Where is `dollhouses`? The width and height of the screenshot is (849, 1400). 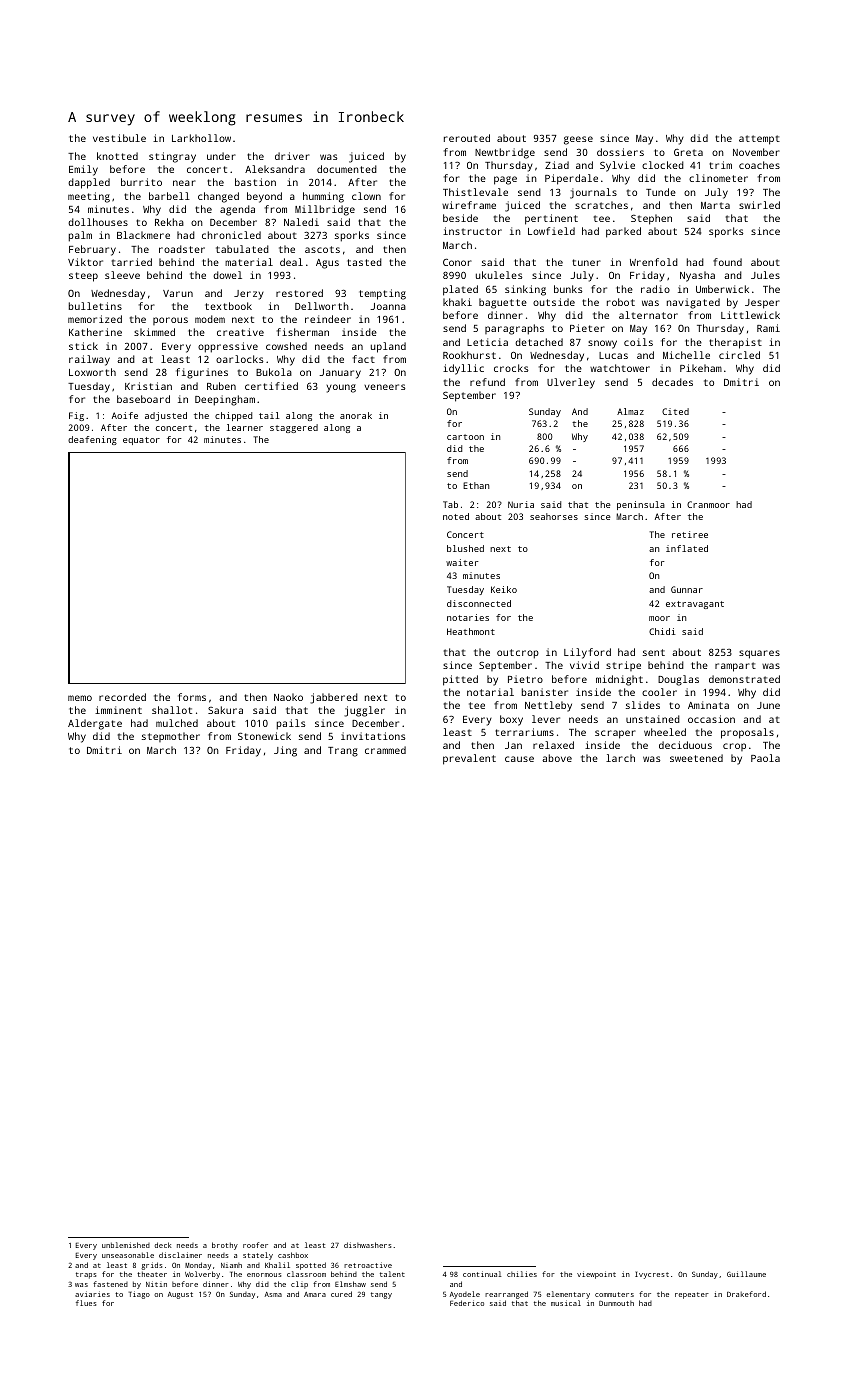
dollhouses is located at coordinates (98, 222).
